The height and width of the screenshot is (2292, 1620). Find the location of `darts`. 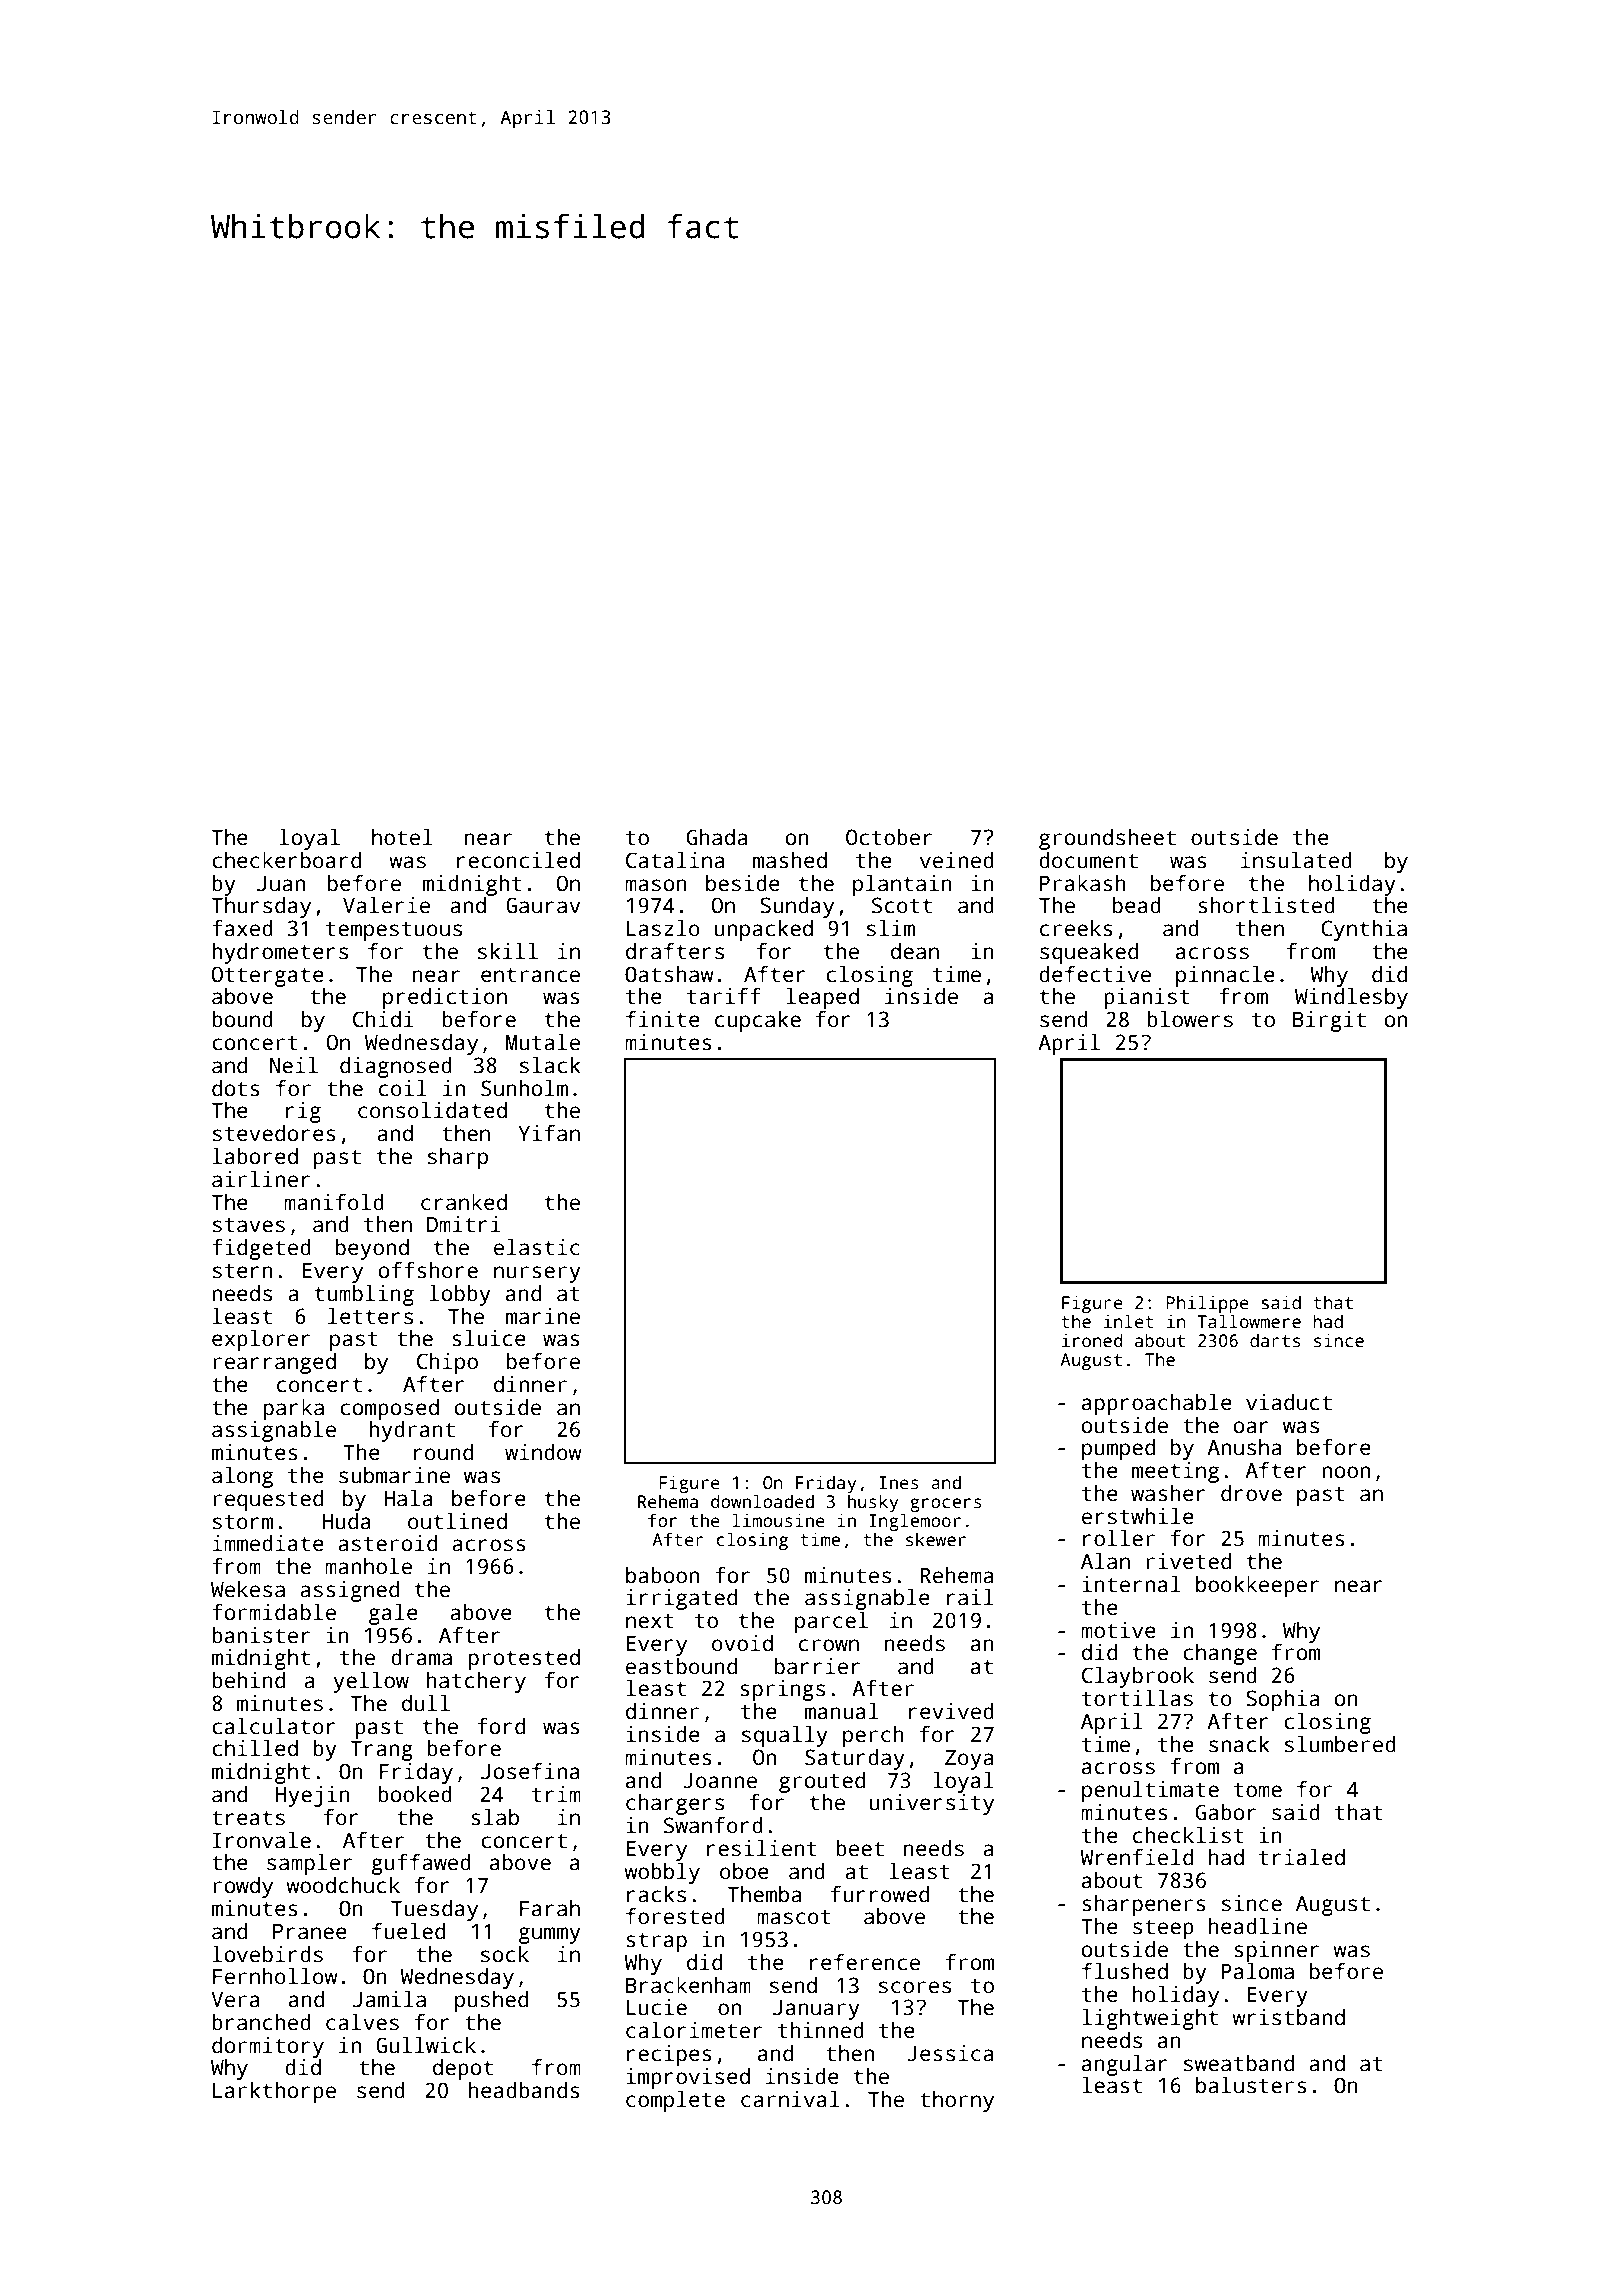

darts is located at coordinates (1275, 1340).
